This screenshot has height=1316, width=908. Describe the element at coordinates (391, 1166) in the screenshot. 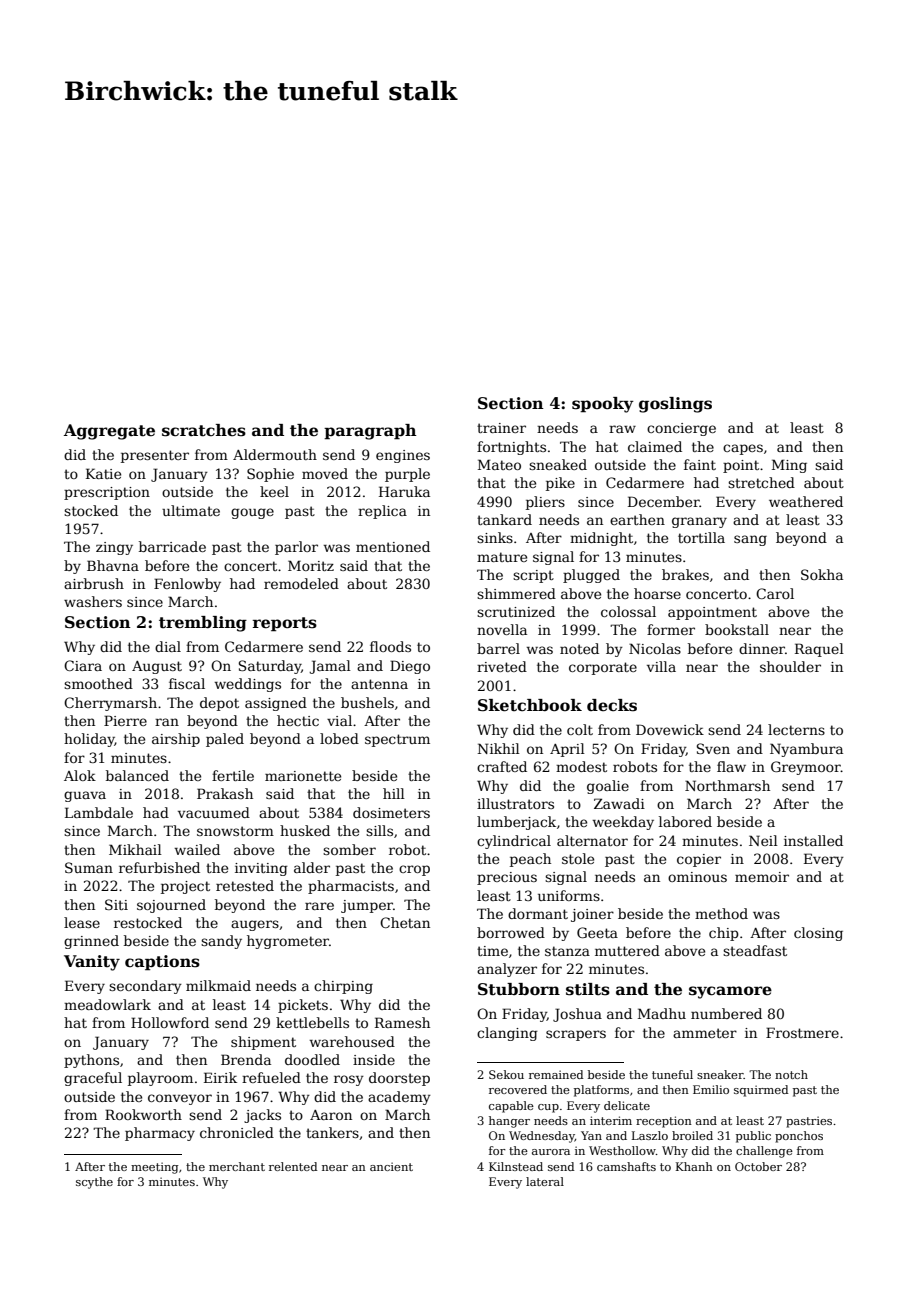

I see `ancient` at that location.
